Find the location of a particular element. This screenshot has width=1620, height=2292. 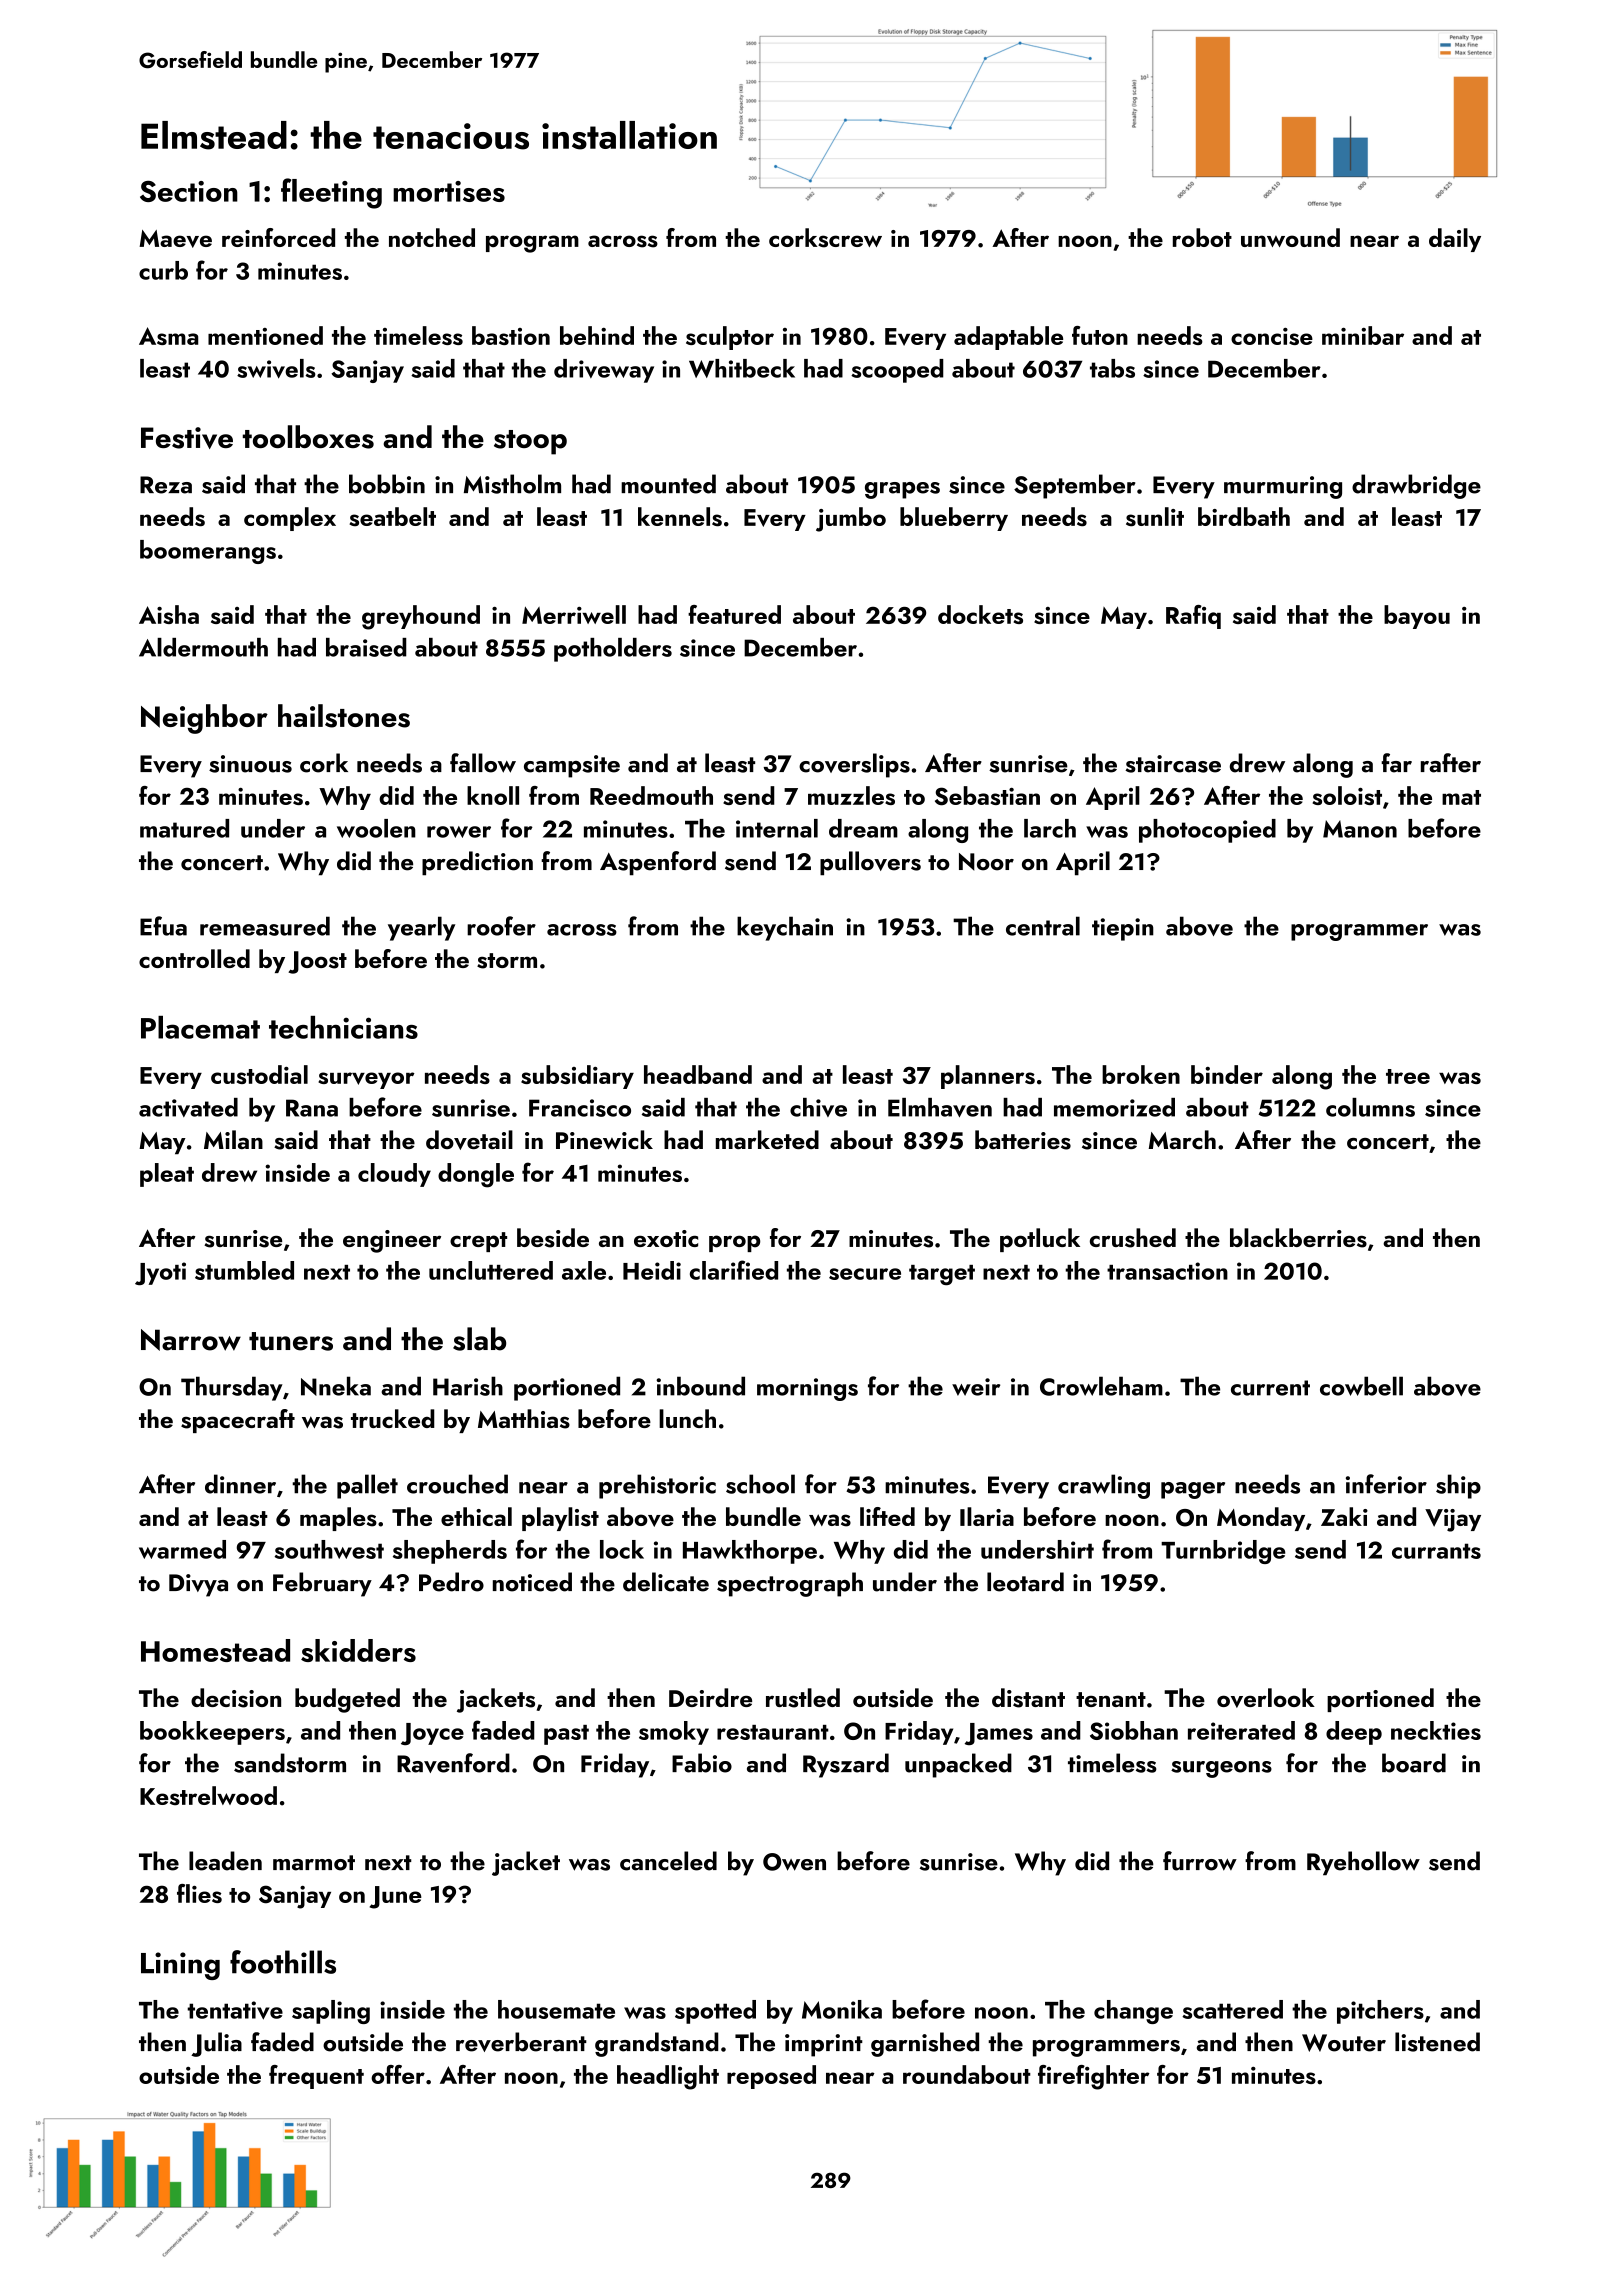

Rana is located at coordinates (312, 1108).
